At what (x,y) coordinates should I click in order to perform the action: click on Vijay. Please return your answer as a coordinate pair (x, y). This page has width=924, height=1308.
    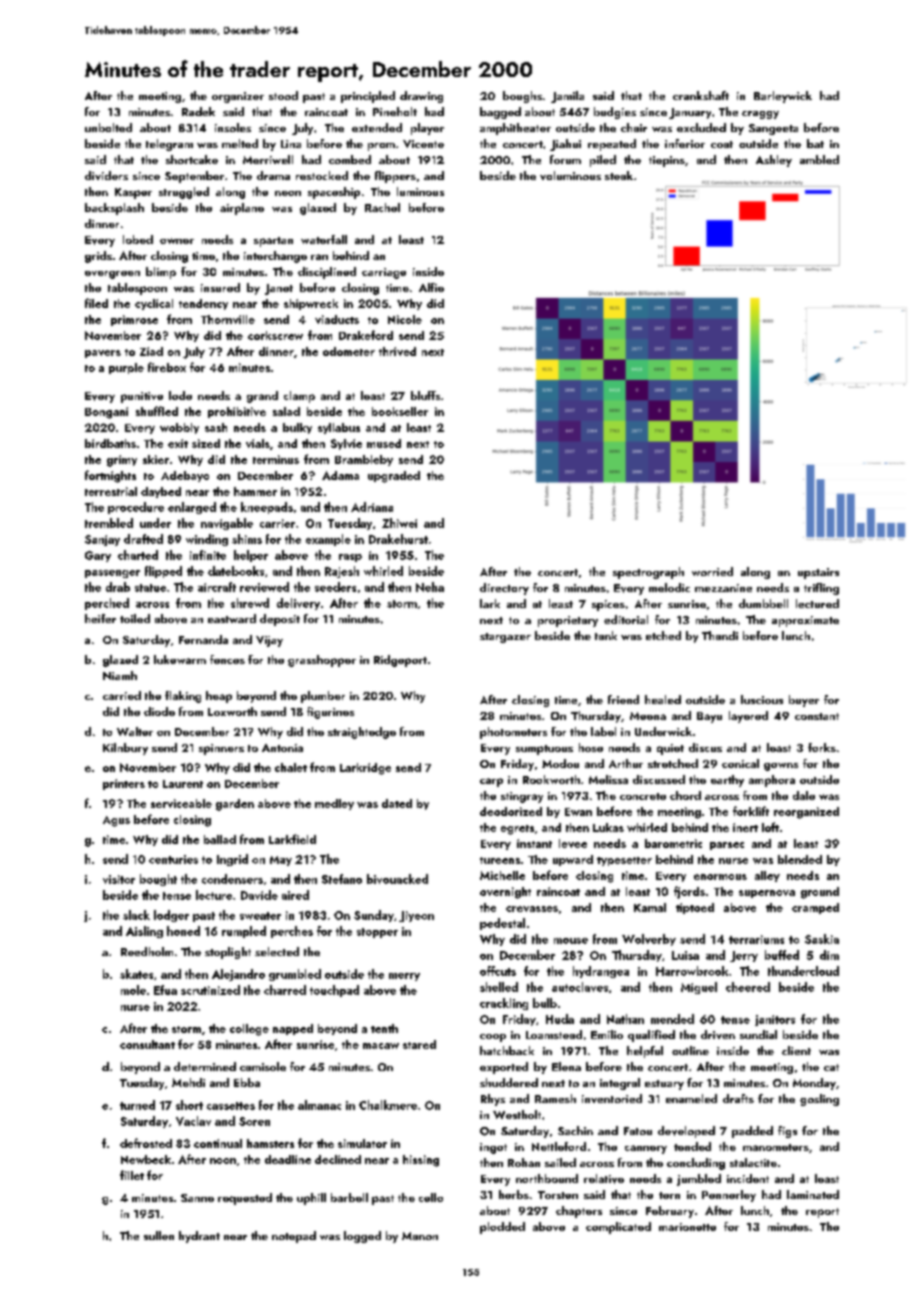
    Looking at the image, I should click on (269, 641).
